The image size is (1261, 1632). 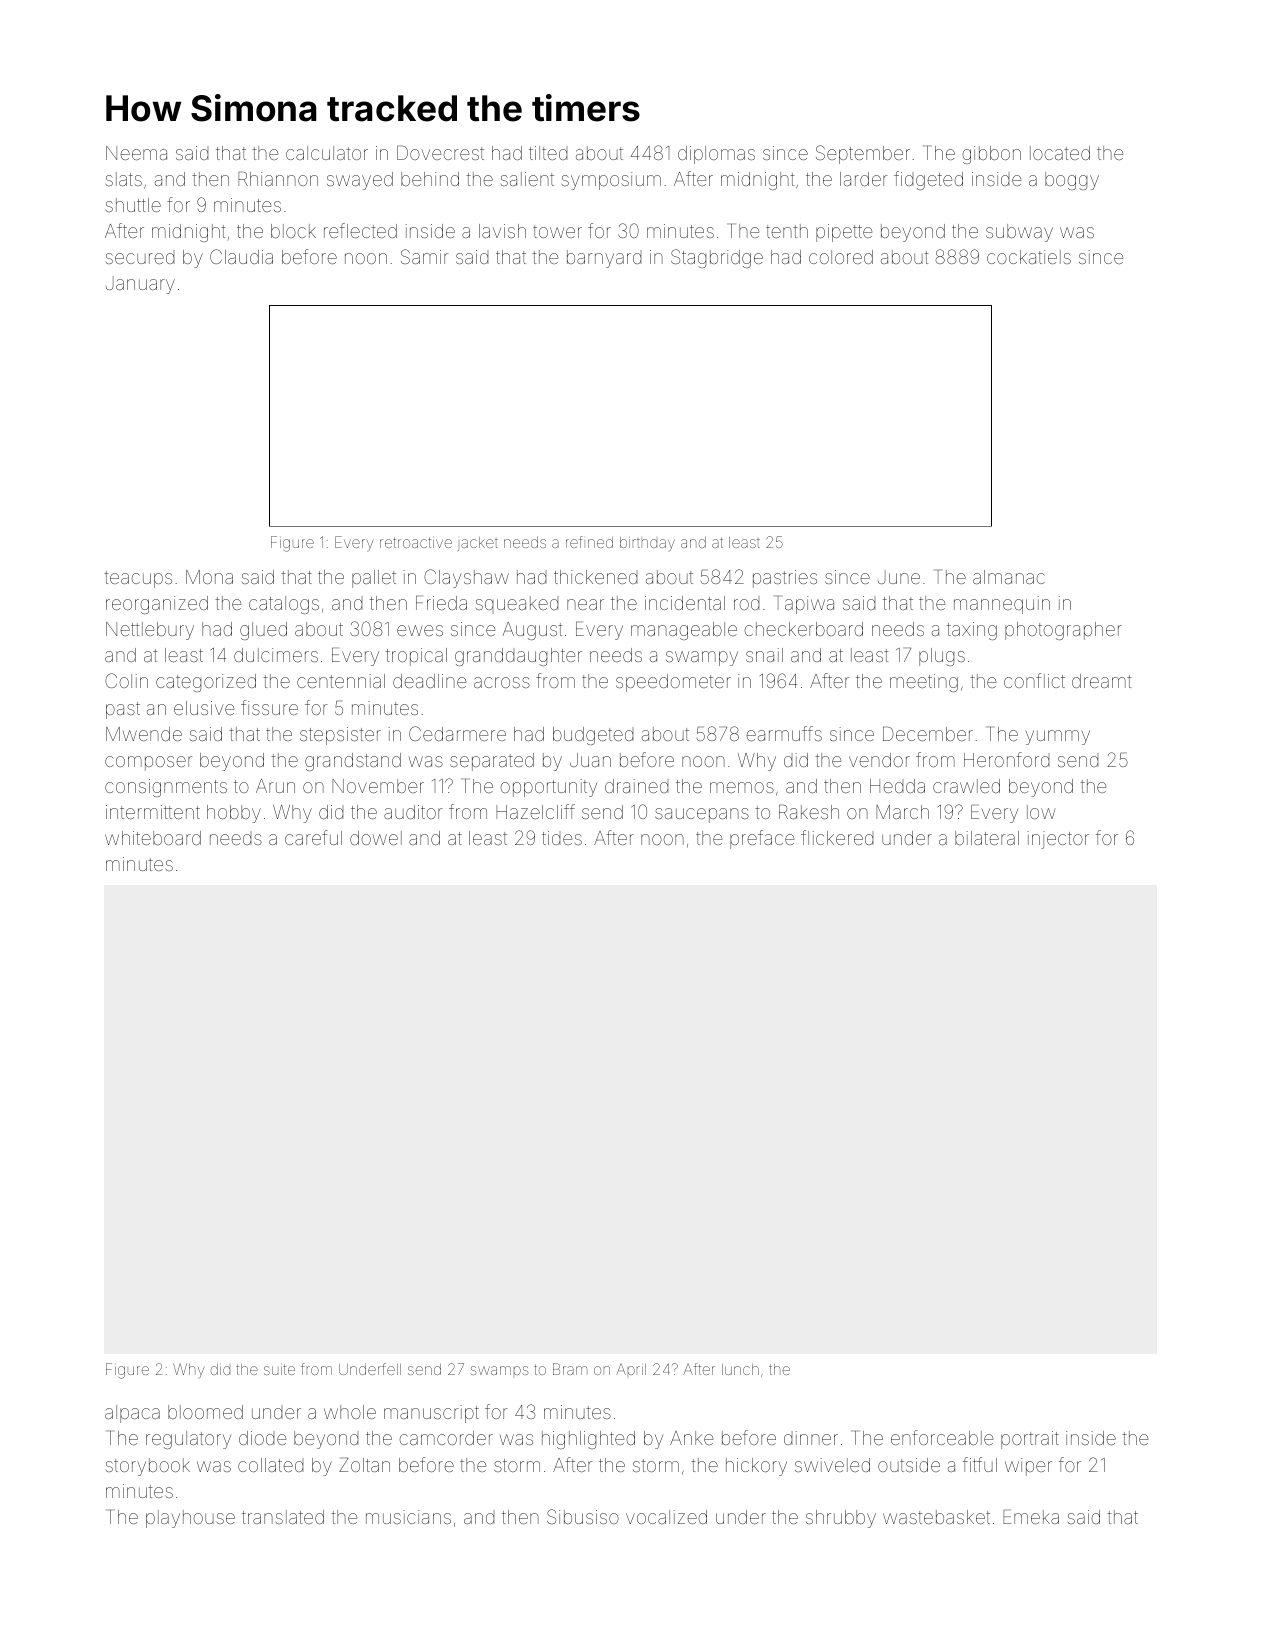 What do you see at coordinates (138, 579) in the image?
I see `teacups` at bounding box center [138, 579].
